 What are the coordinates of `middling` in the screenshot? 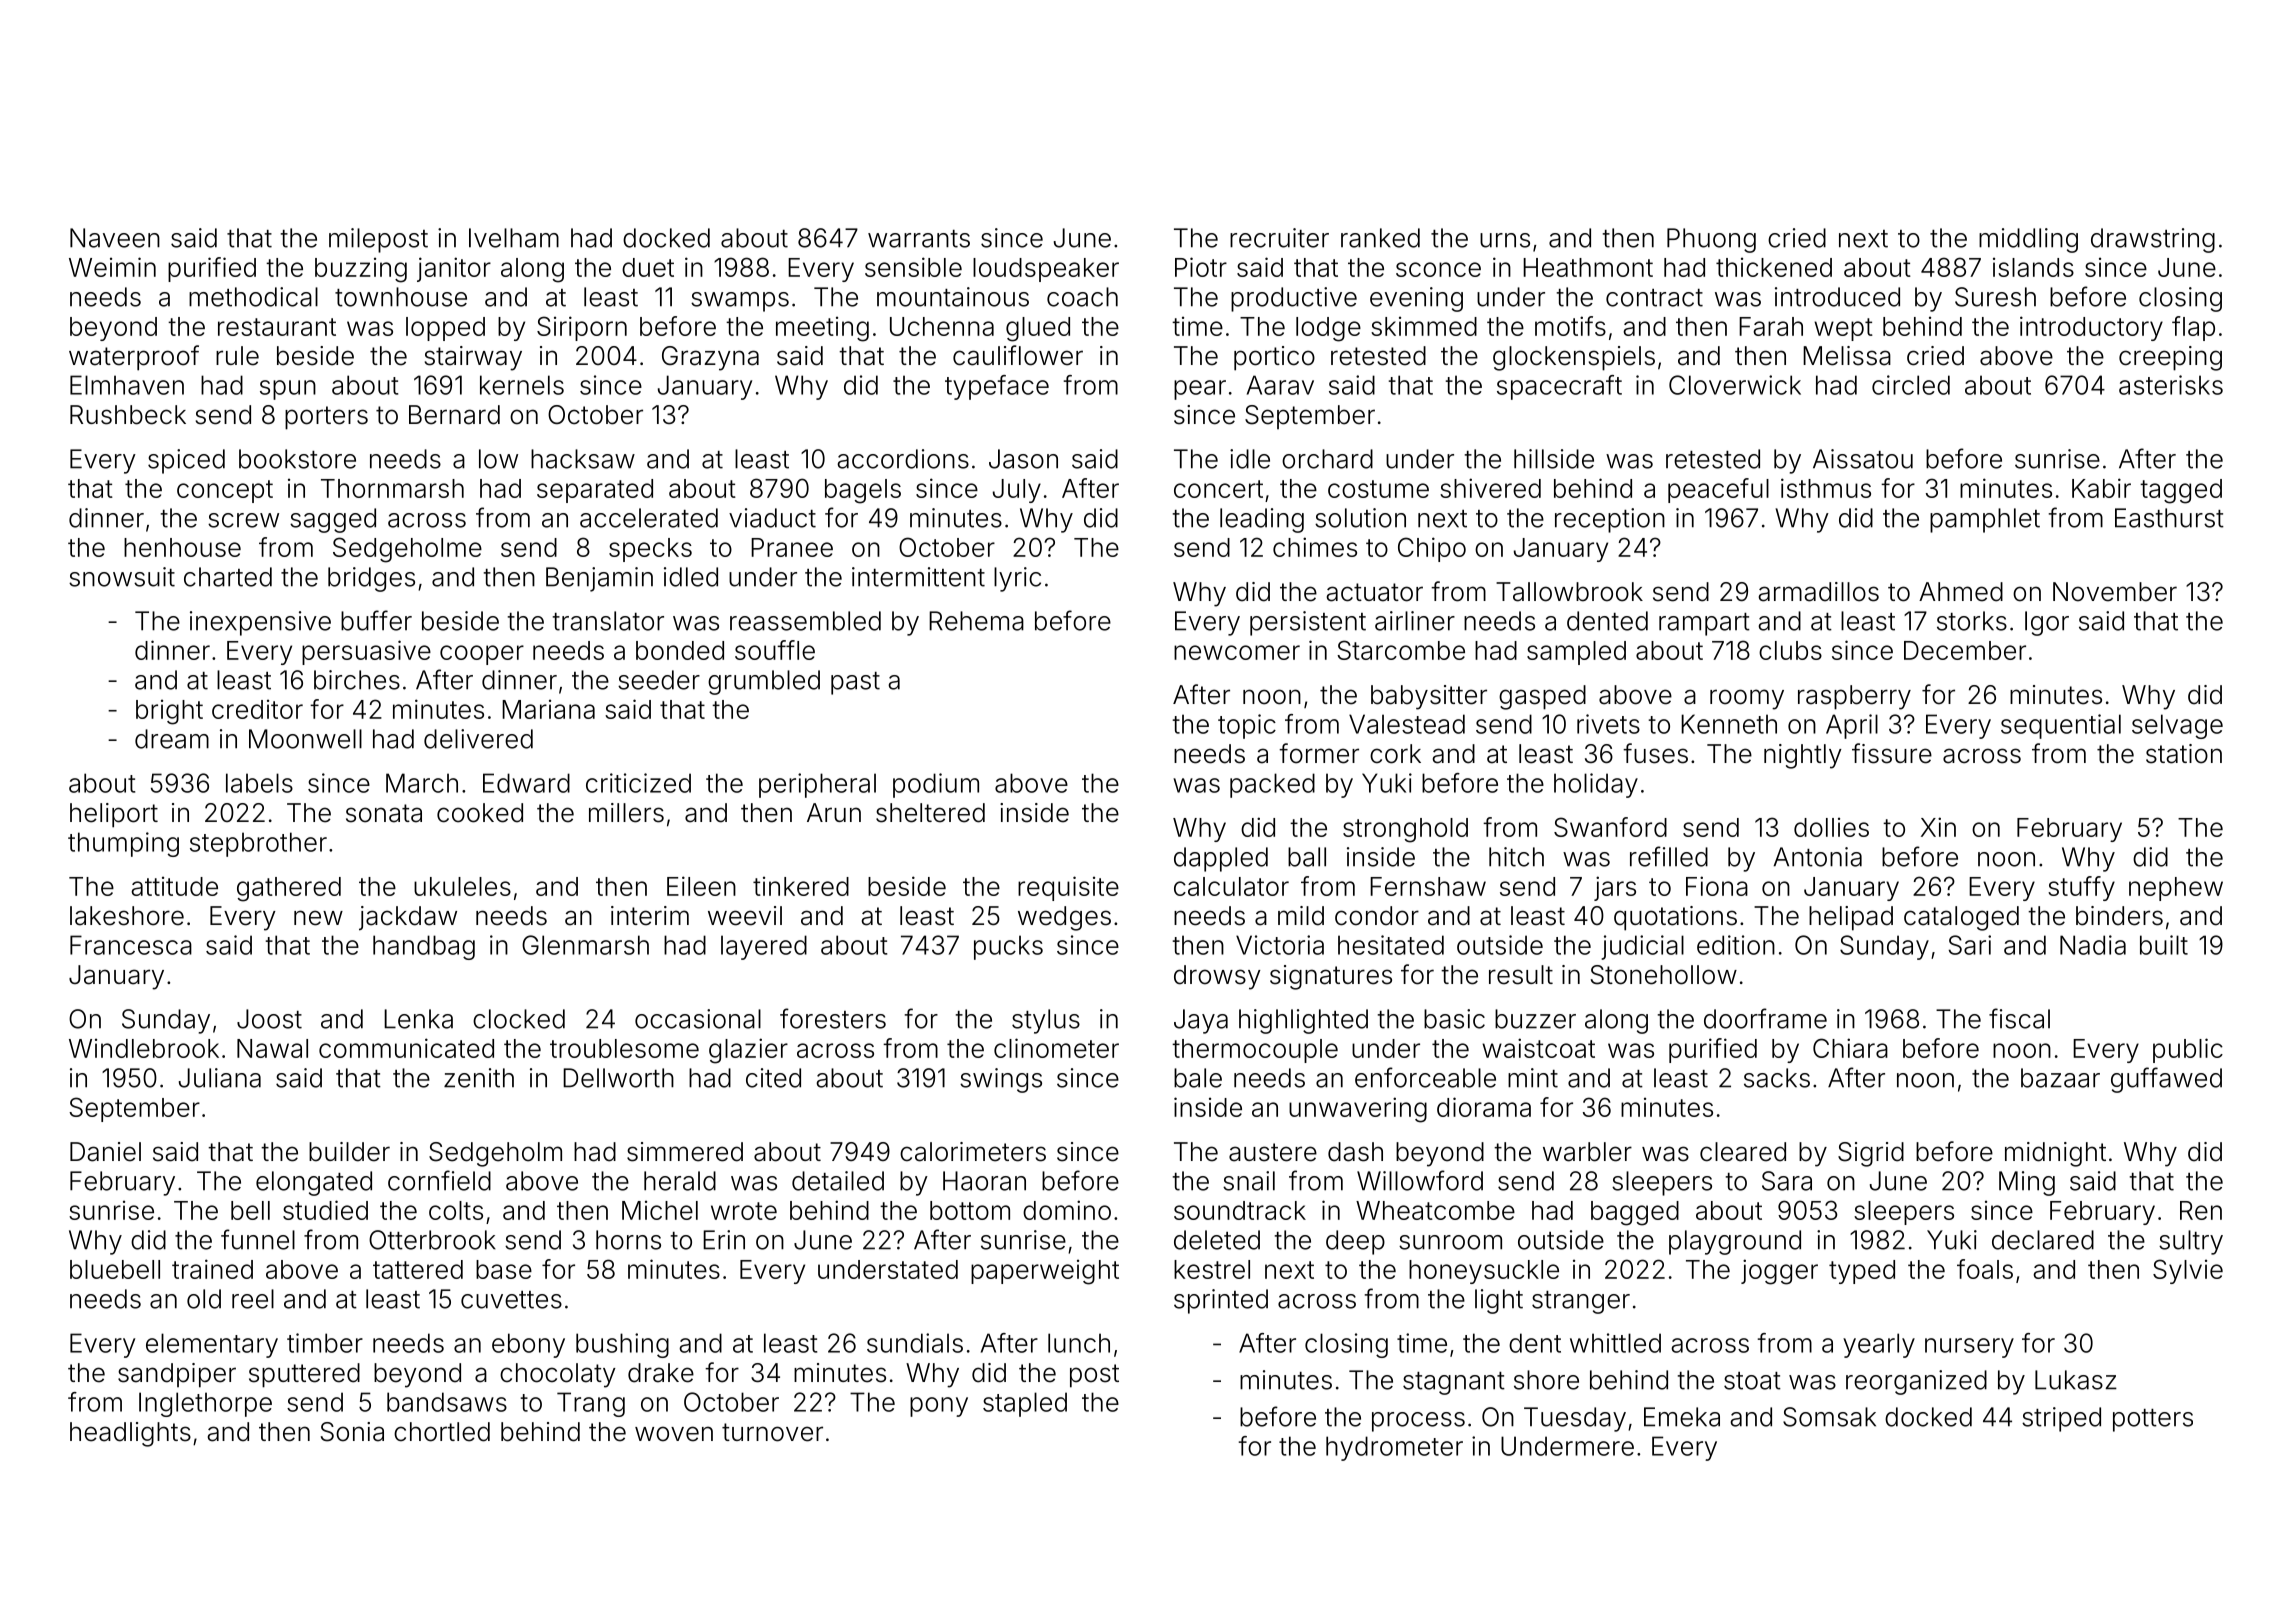 It's located at (2028, 240).
